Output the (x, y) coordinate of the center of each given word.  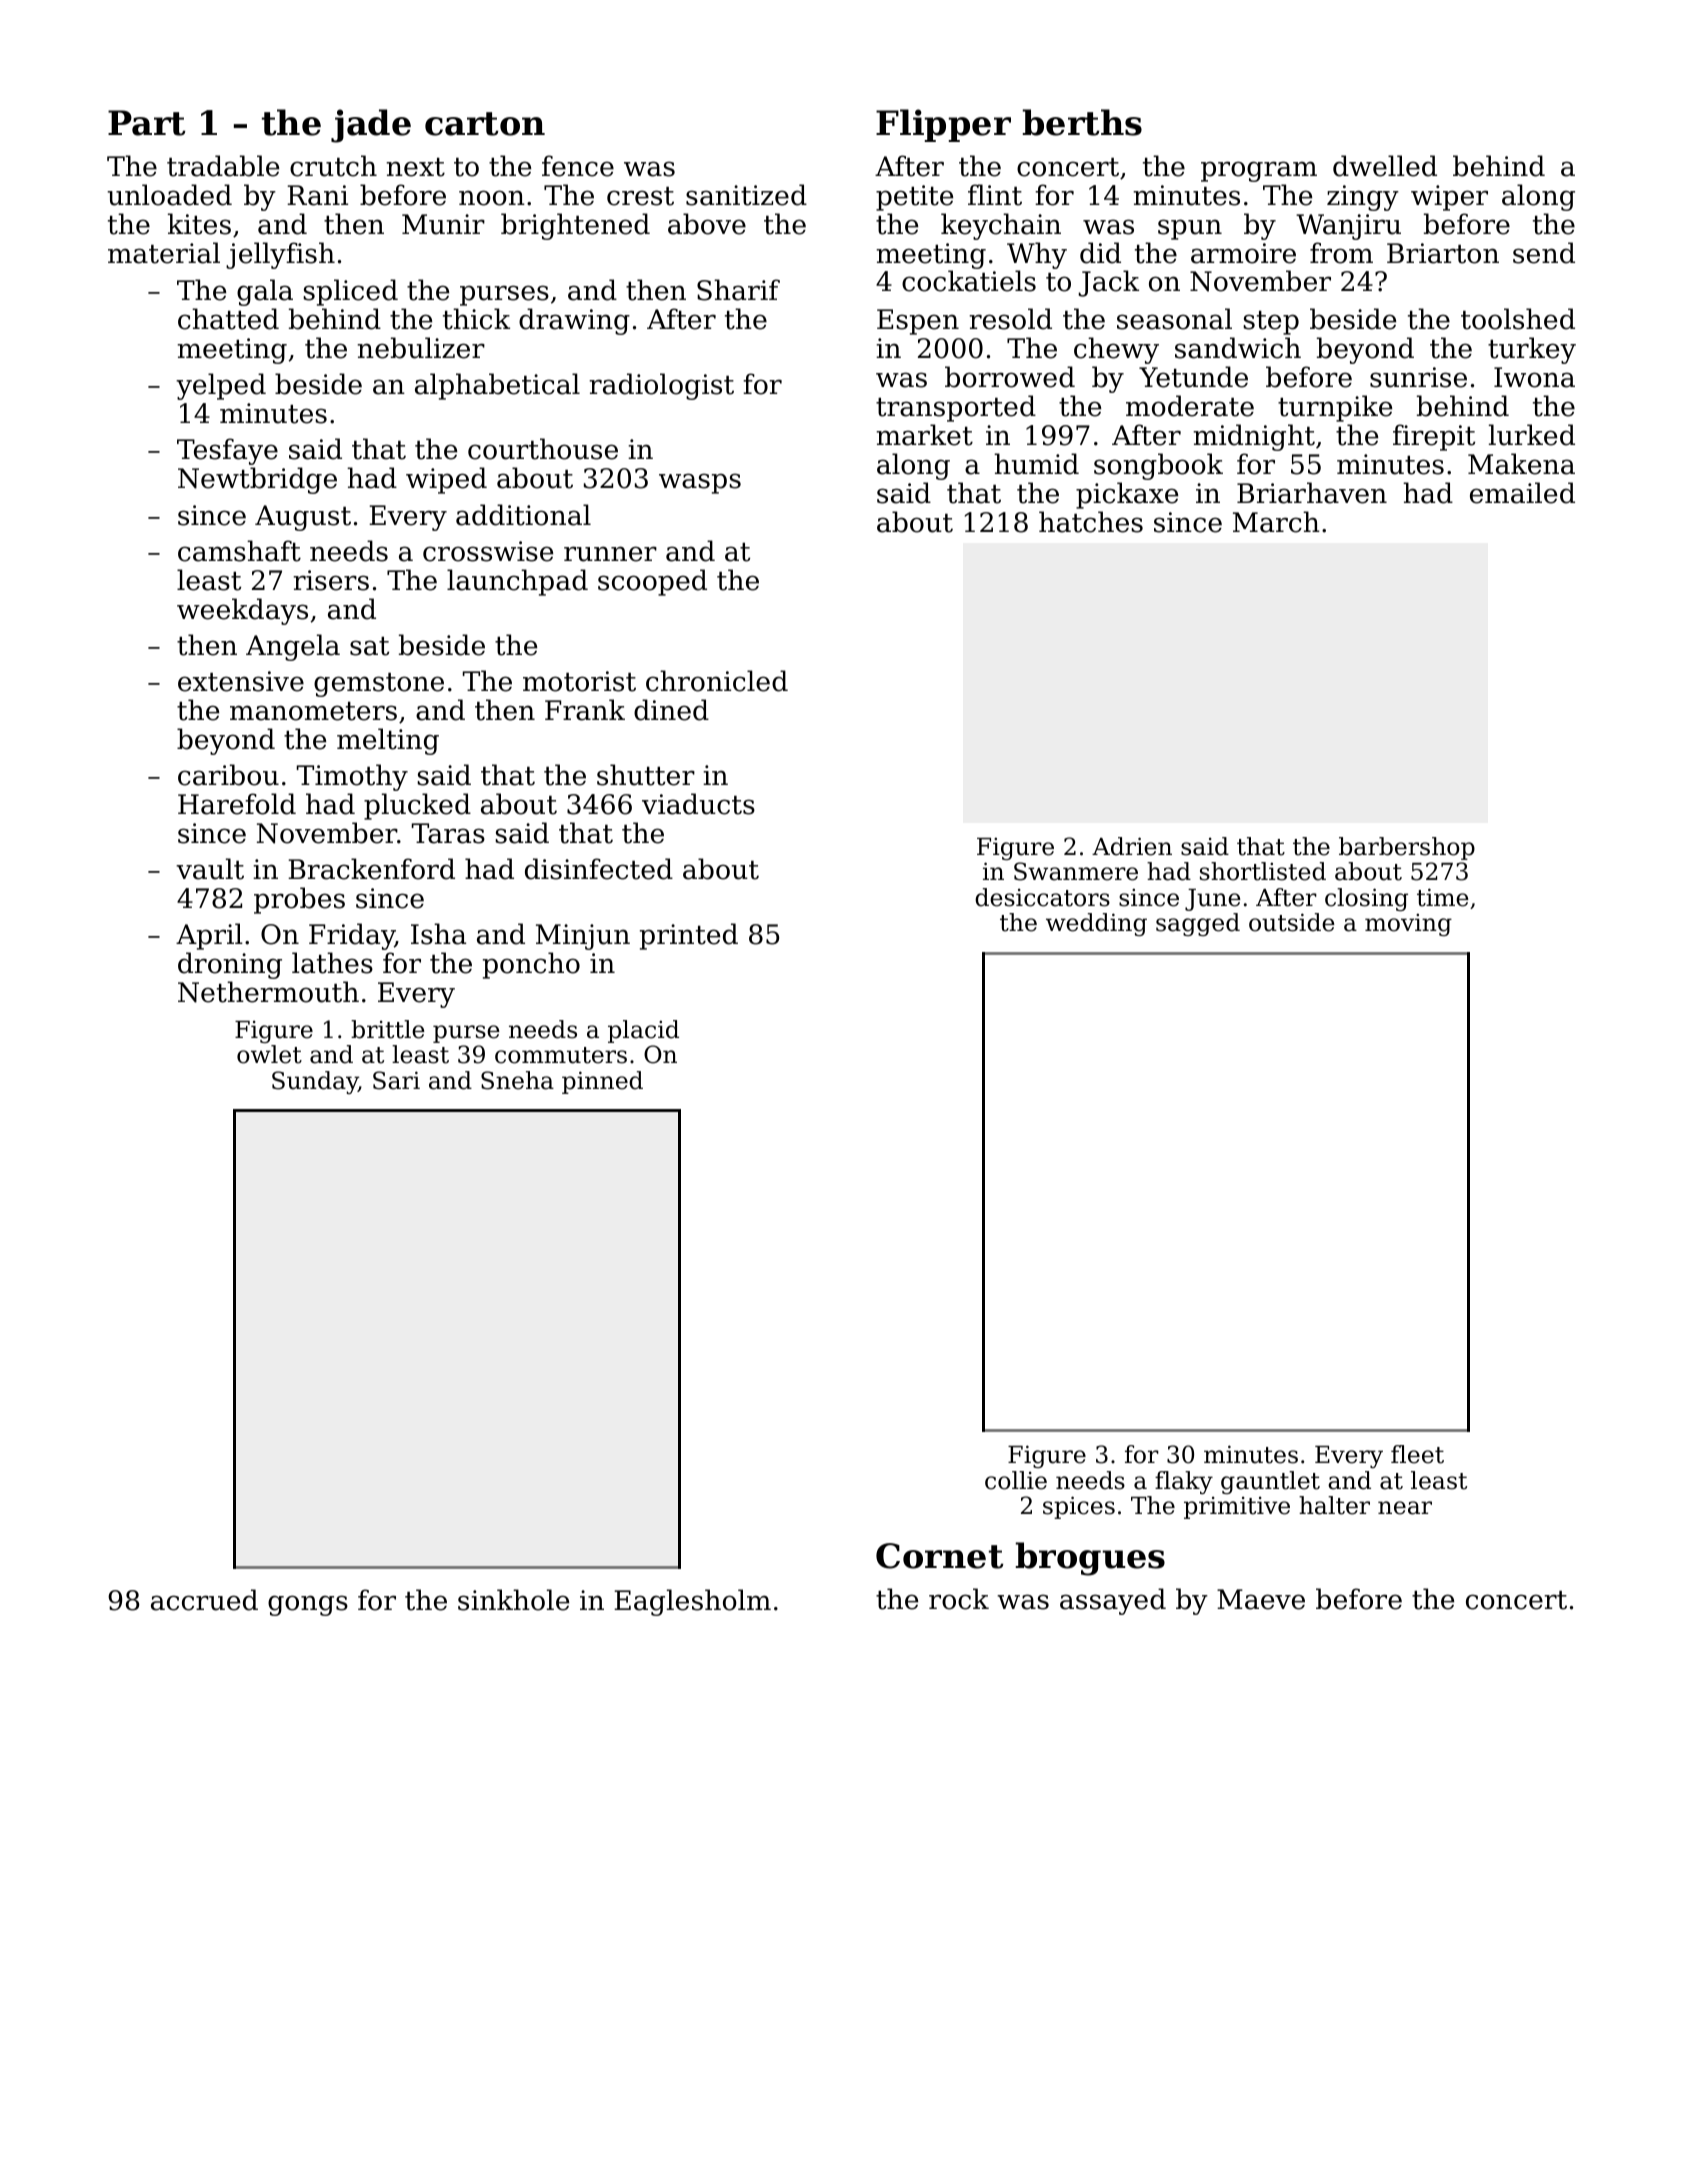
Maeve (1261, 1599)
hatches (1091, 522)
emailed (1522, 493)
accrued (204, 1600)
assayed (1113, 1601)
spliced (350, 292)
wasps (700, 483)
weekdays (242, 611)
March (1276, 522)
